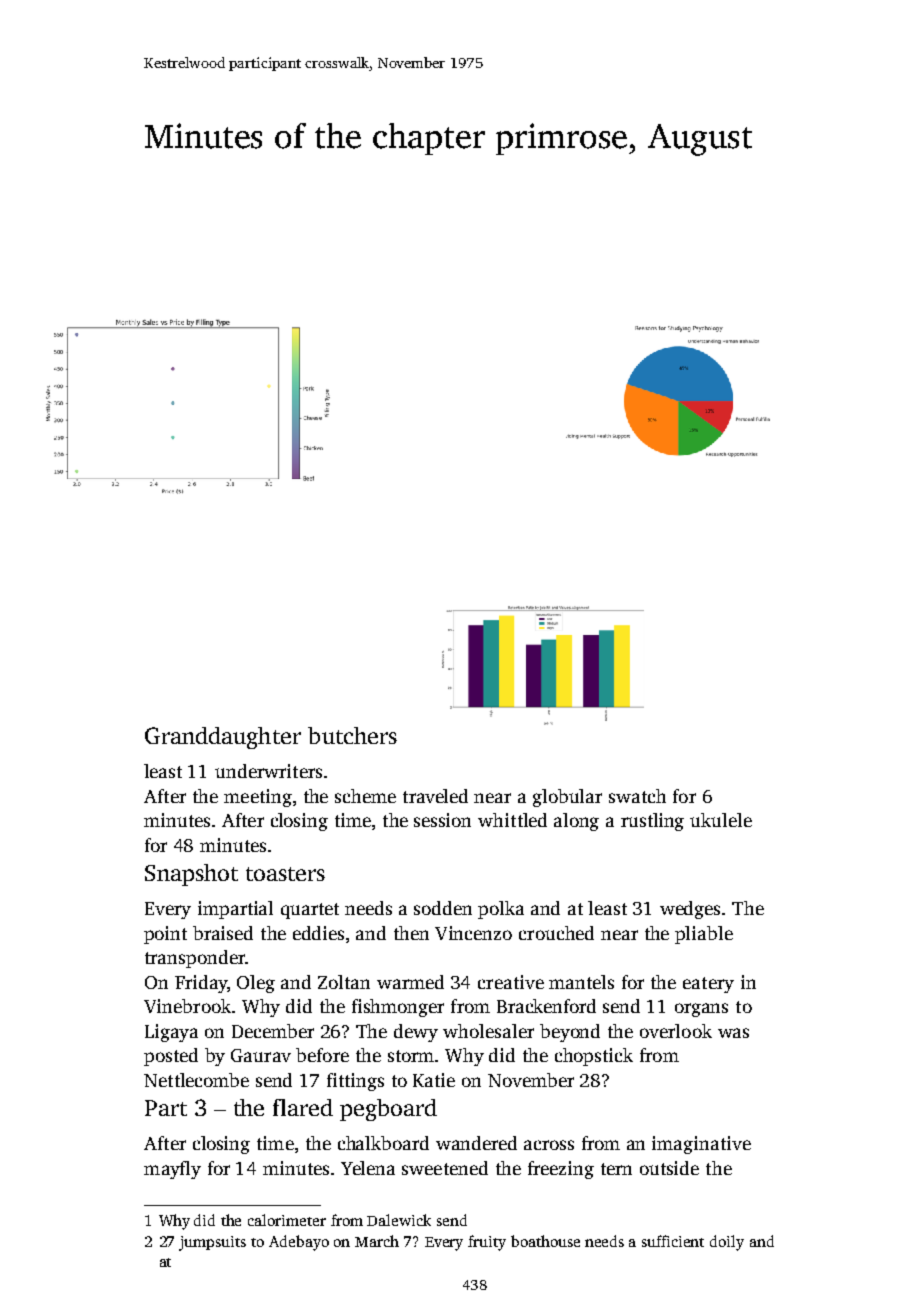 Image resolution: width=924 pixels, height=1314 pixels. What do you see at coordinates (196, 1080) in the document?
I see `Nettlecombe` at bounding box center [196, 1080].
